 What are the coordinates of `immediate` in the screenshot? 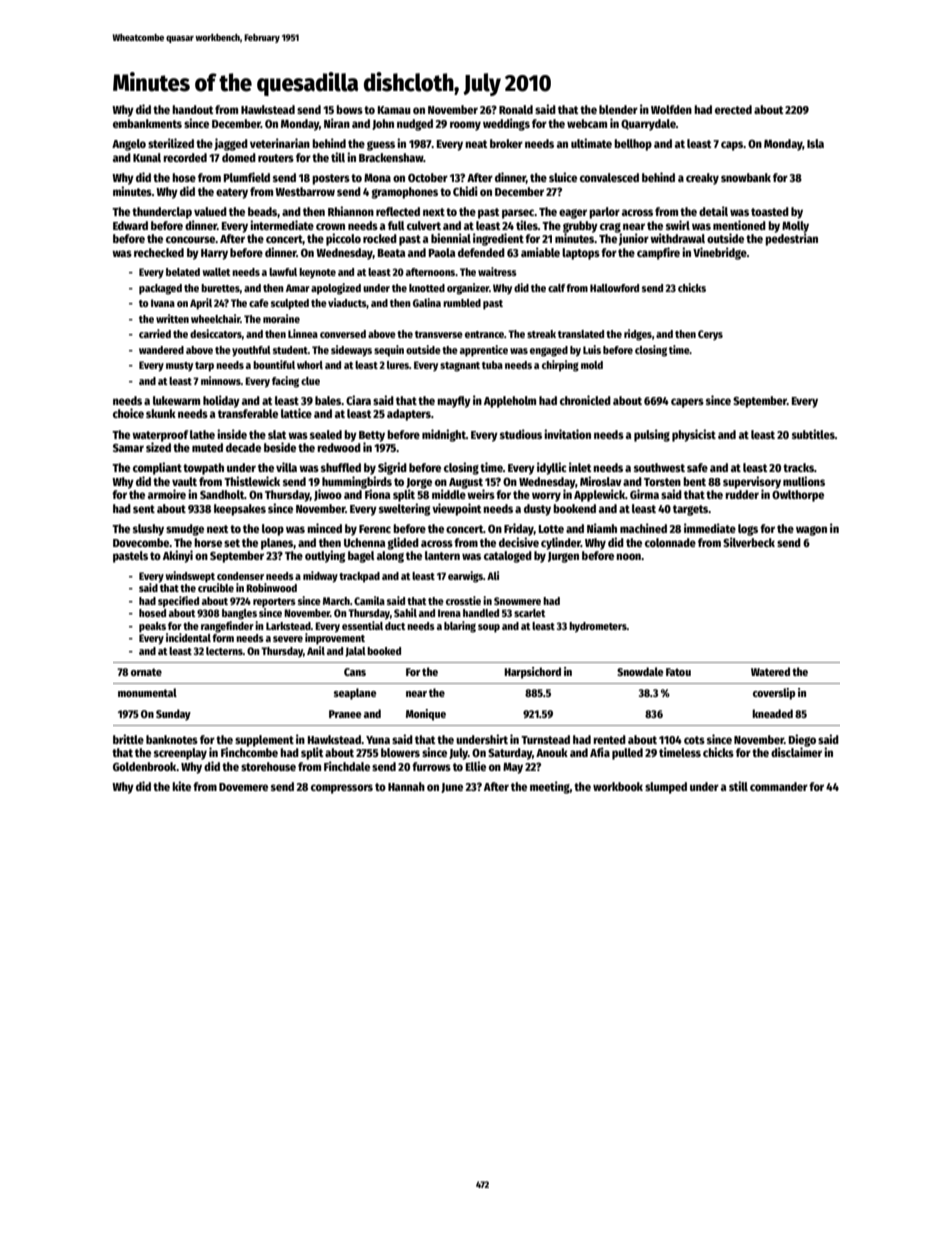 It's located at (710, 528).
